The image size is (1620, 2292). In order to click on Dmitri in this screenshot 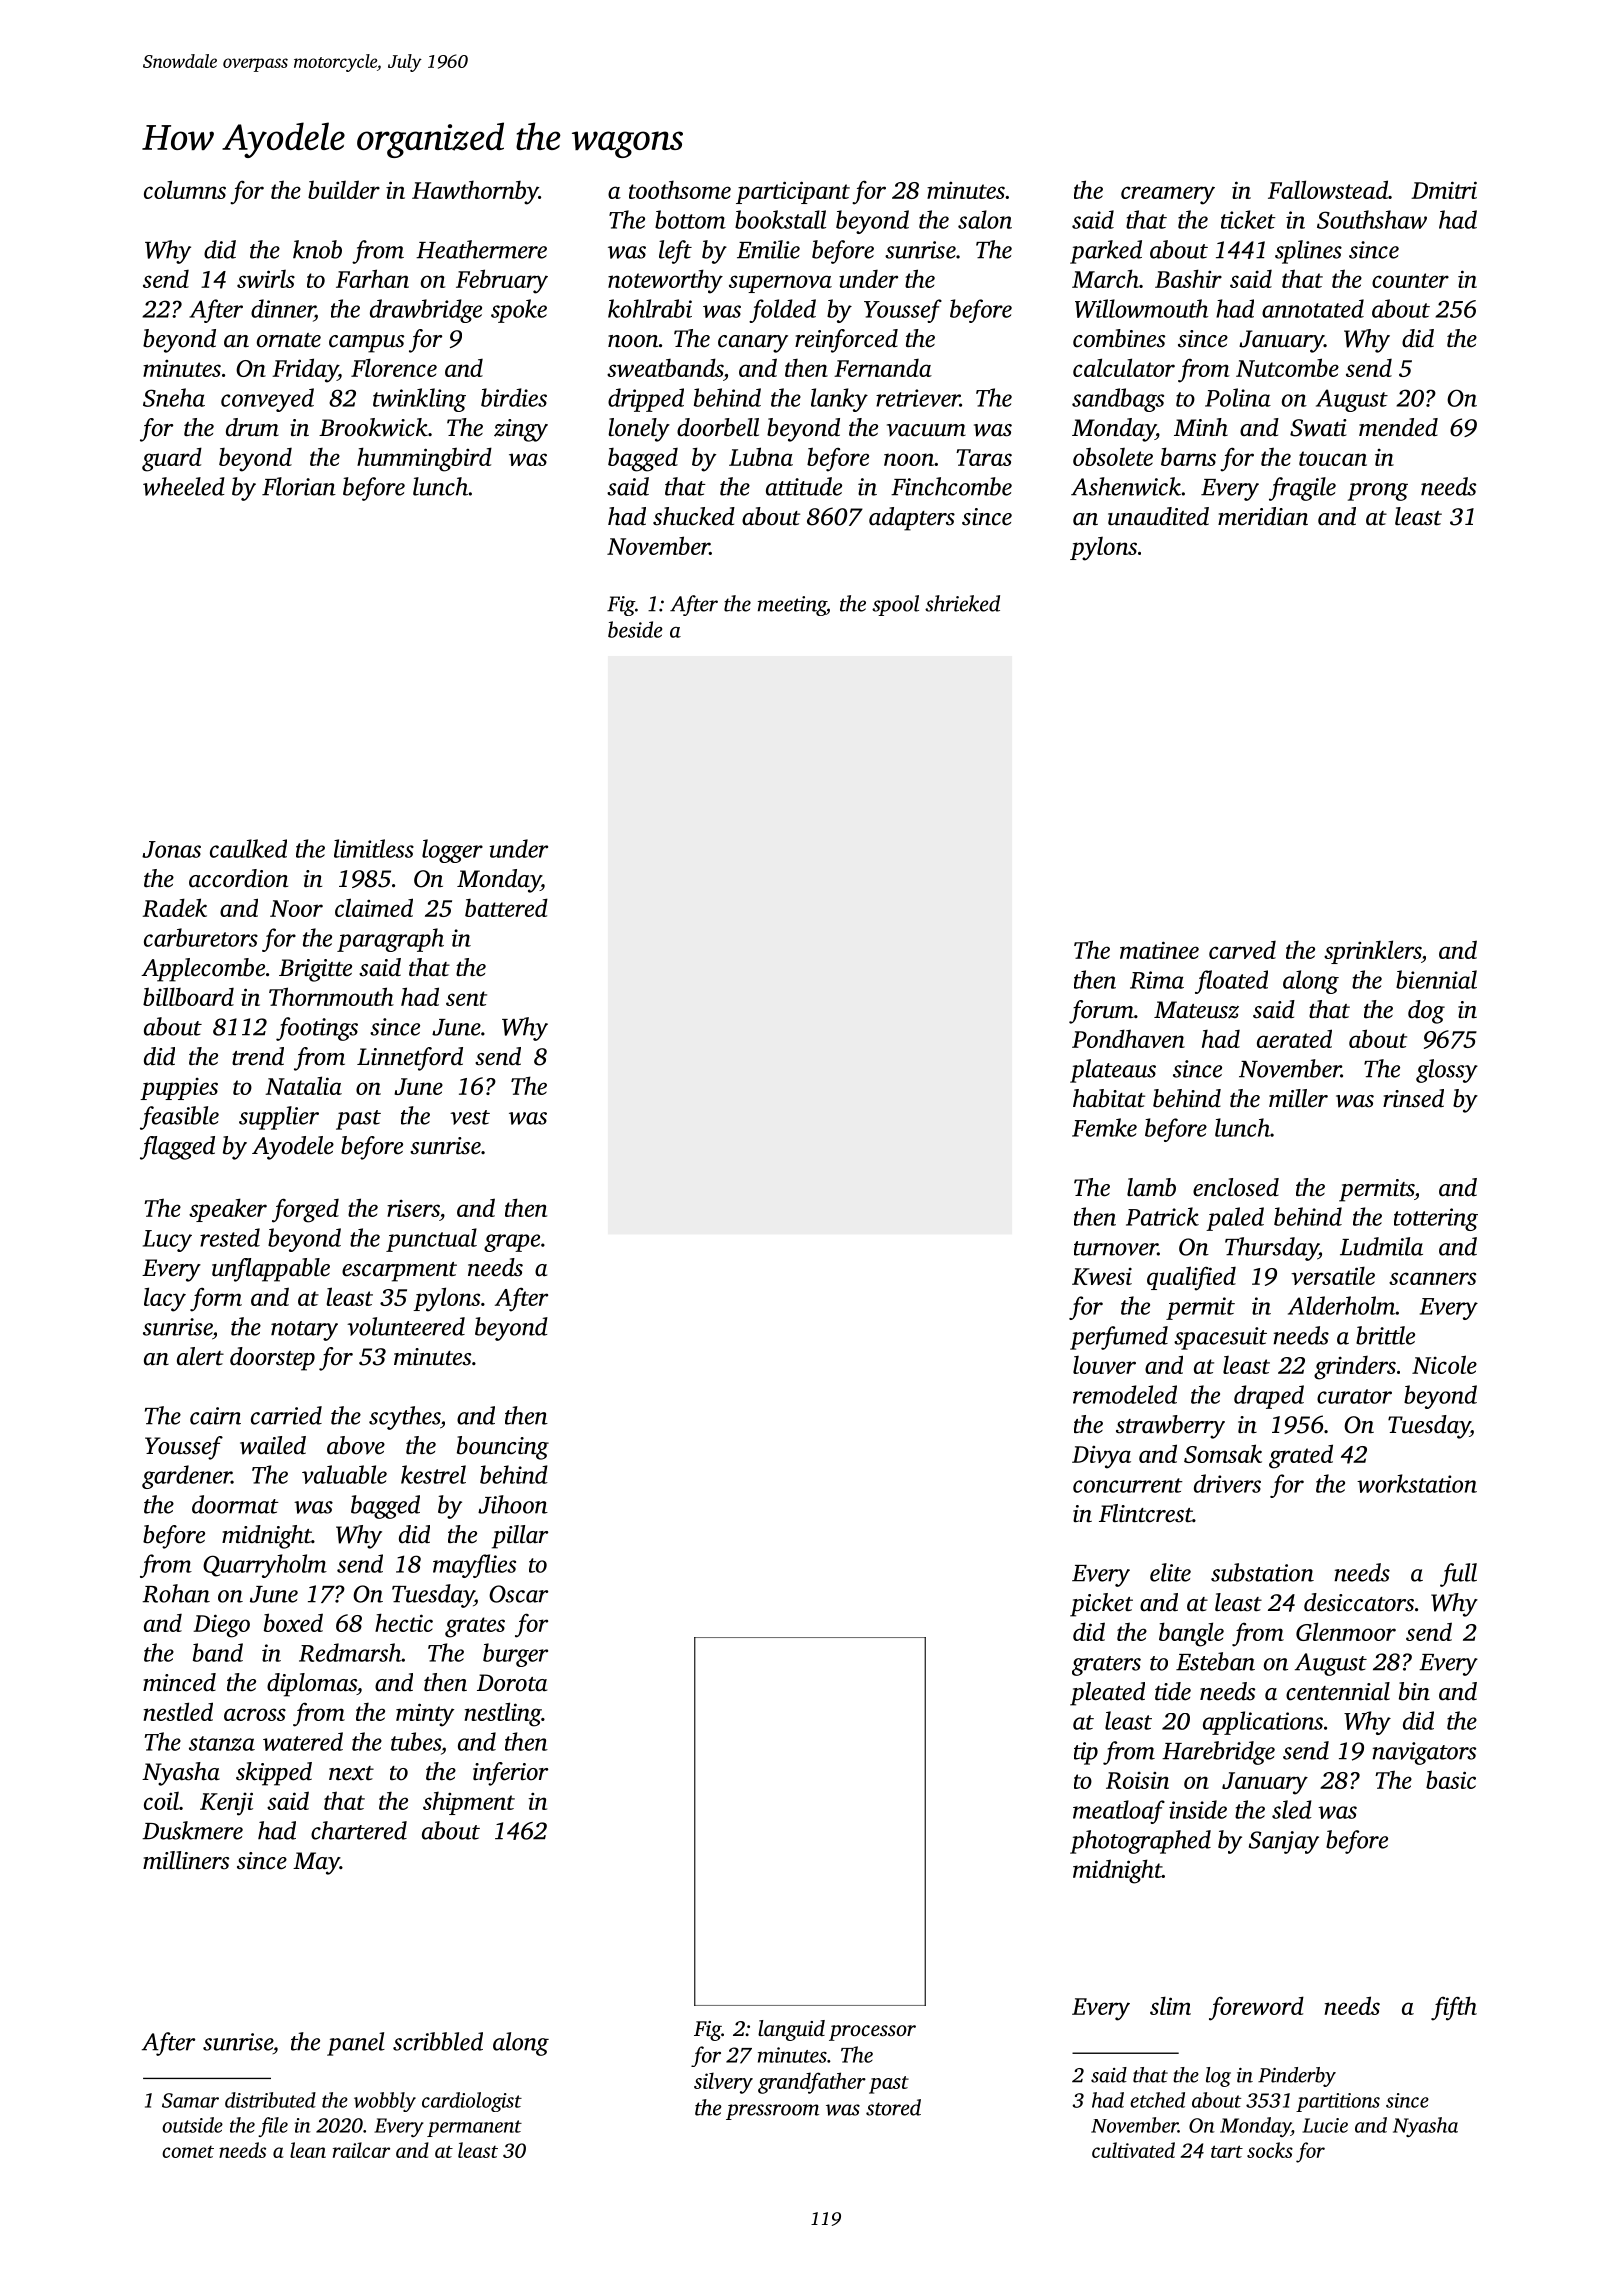, I will do `click(1444, 190)`.
